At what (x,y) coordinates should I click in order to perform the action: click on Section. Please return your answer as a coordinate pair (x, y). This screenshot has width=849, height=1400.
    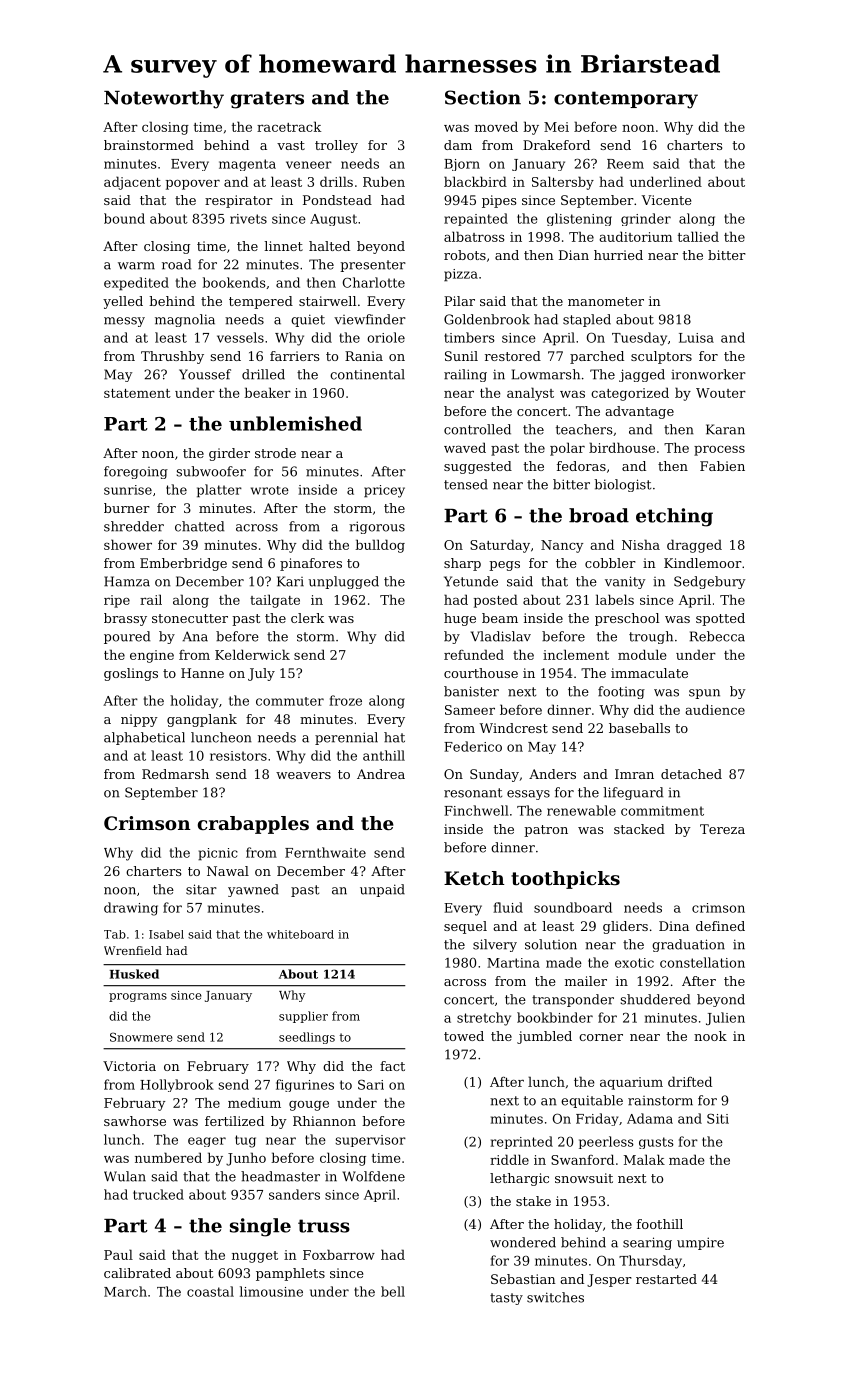
    Looking at the image, I should click on (483, 97).
